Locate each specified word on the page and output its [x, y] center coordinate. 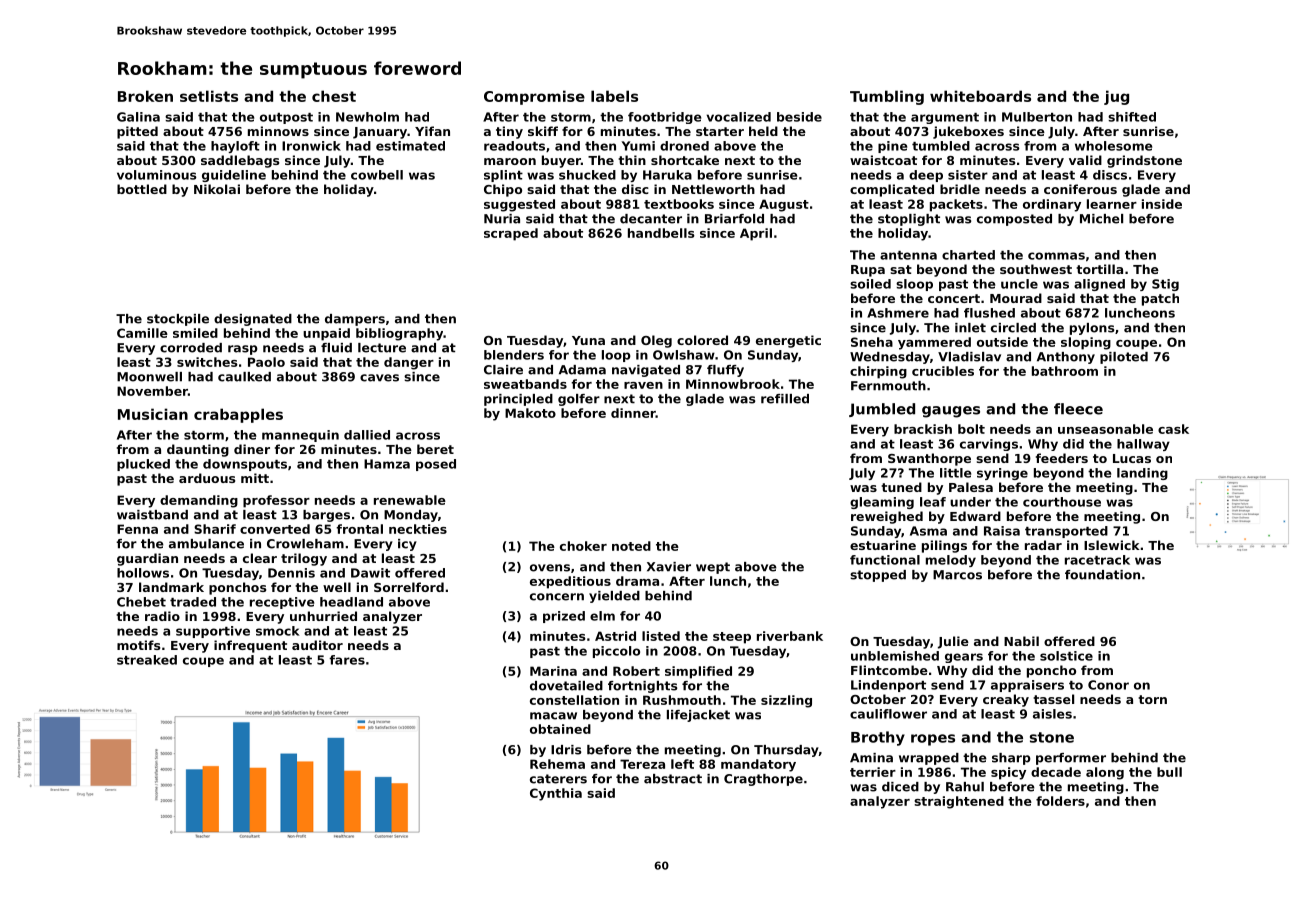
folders [1060, 801]
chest [334, 96]
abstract [673, 779]
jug [1116, 97]
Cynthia [556, 794]
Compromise [534, 97]
